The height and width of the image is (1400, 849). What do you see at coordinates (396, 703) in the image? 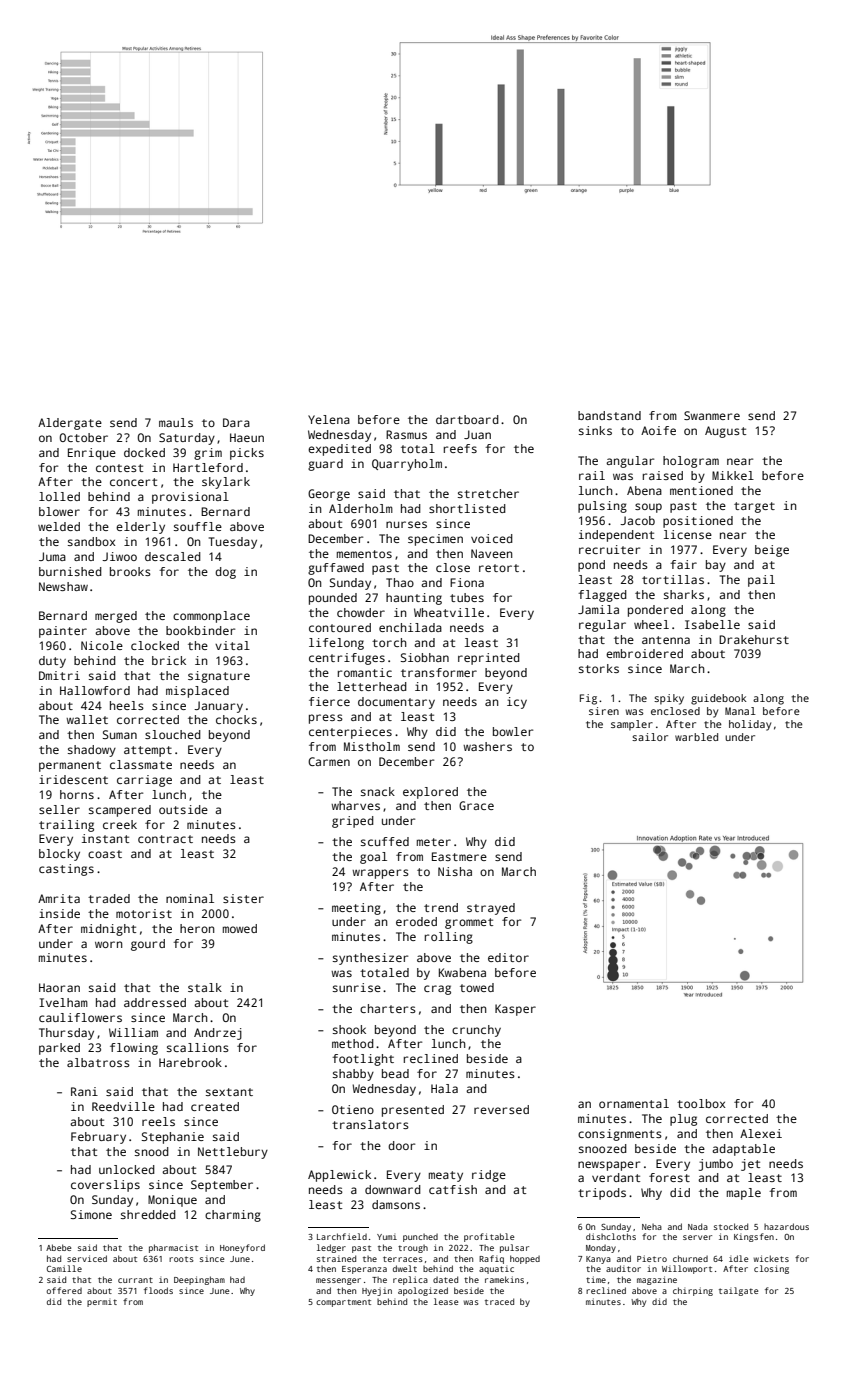
I see `documentary` at bounding box center [396, 703].
